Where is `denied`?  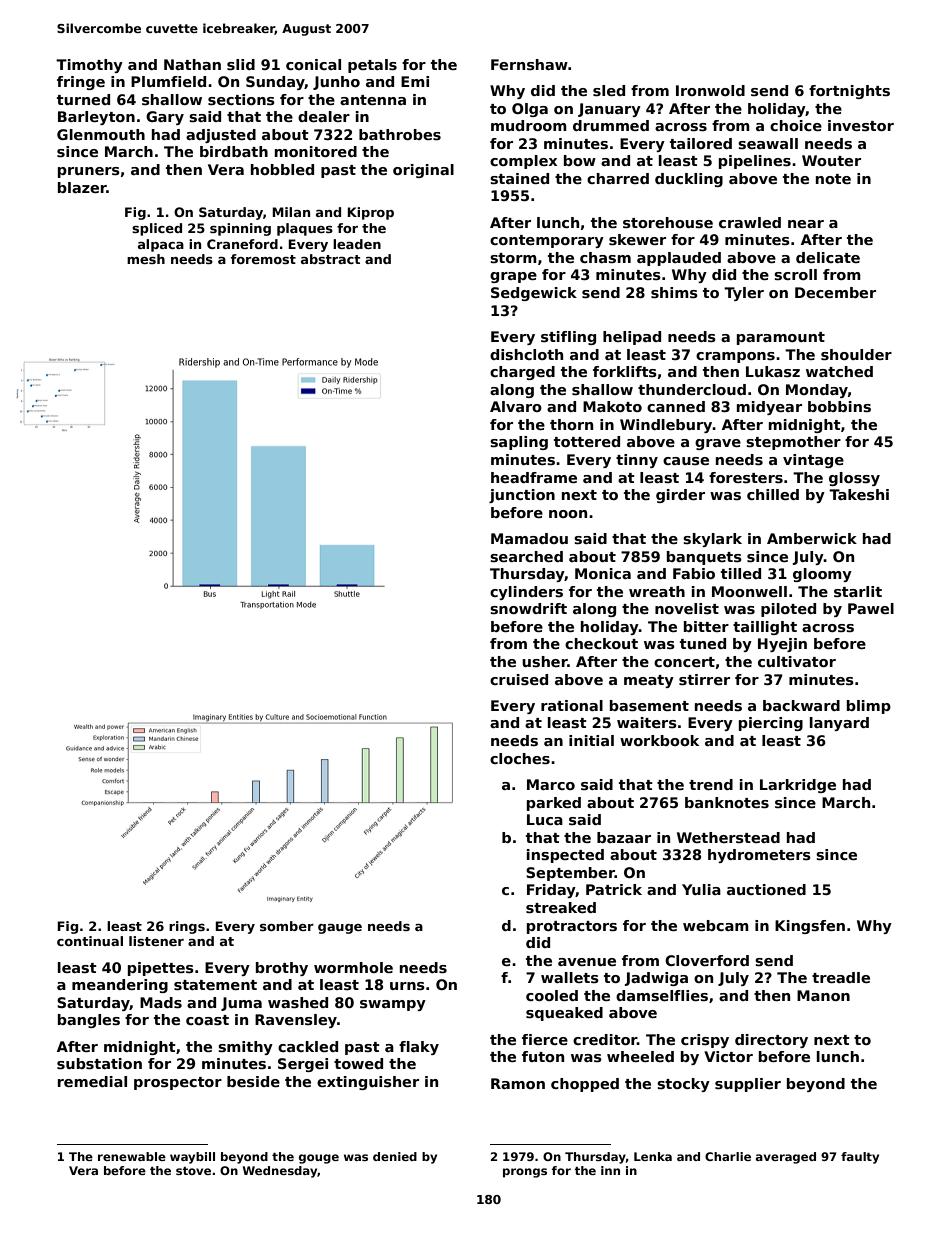 denied is located at coordinates (395, 1156).
